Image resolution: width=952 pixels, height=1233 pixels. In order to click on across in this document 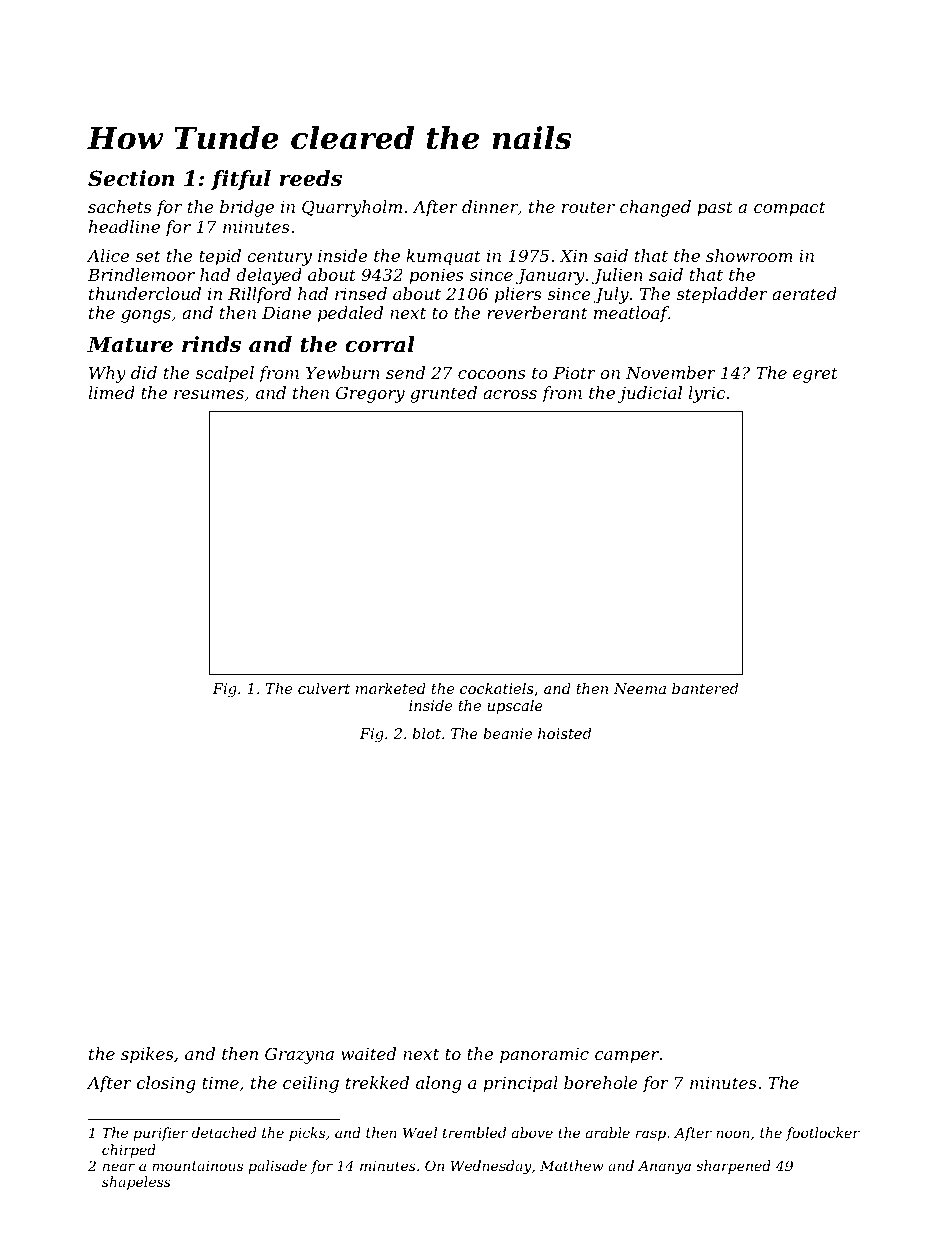, I will do `click(510, 394)`.
